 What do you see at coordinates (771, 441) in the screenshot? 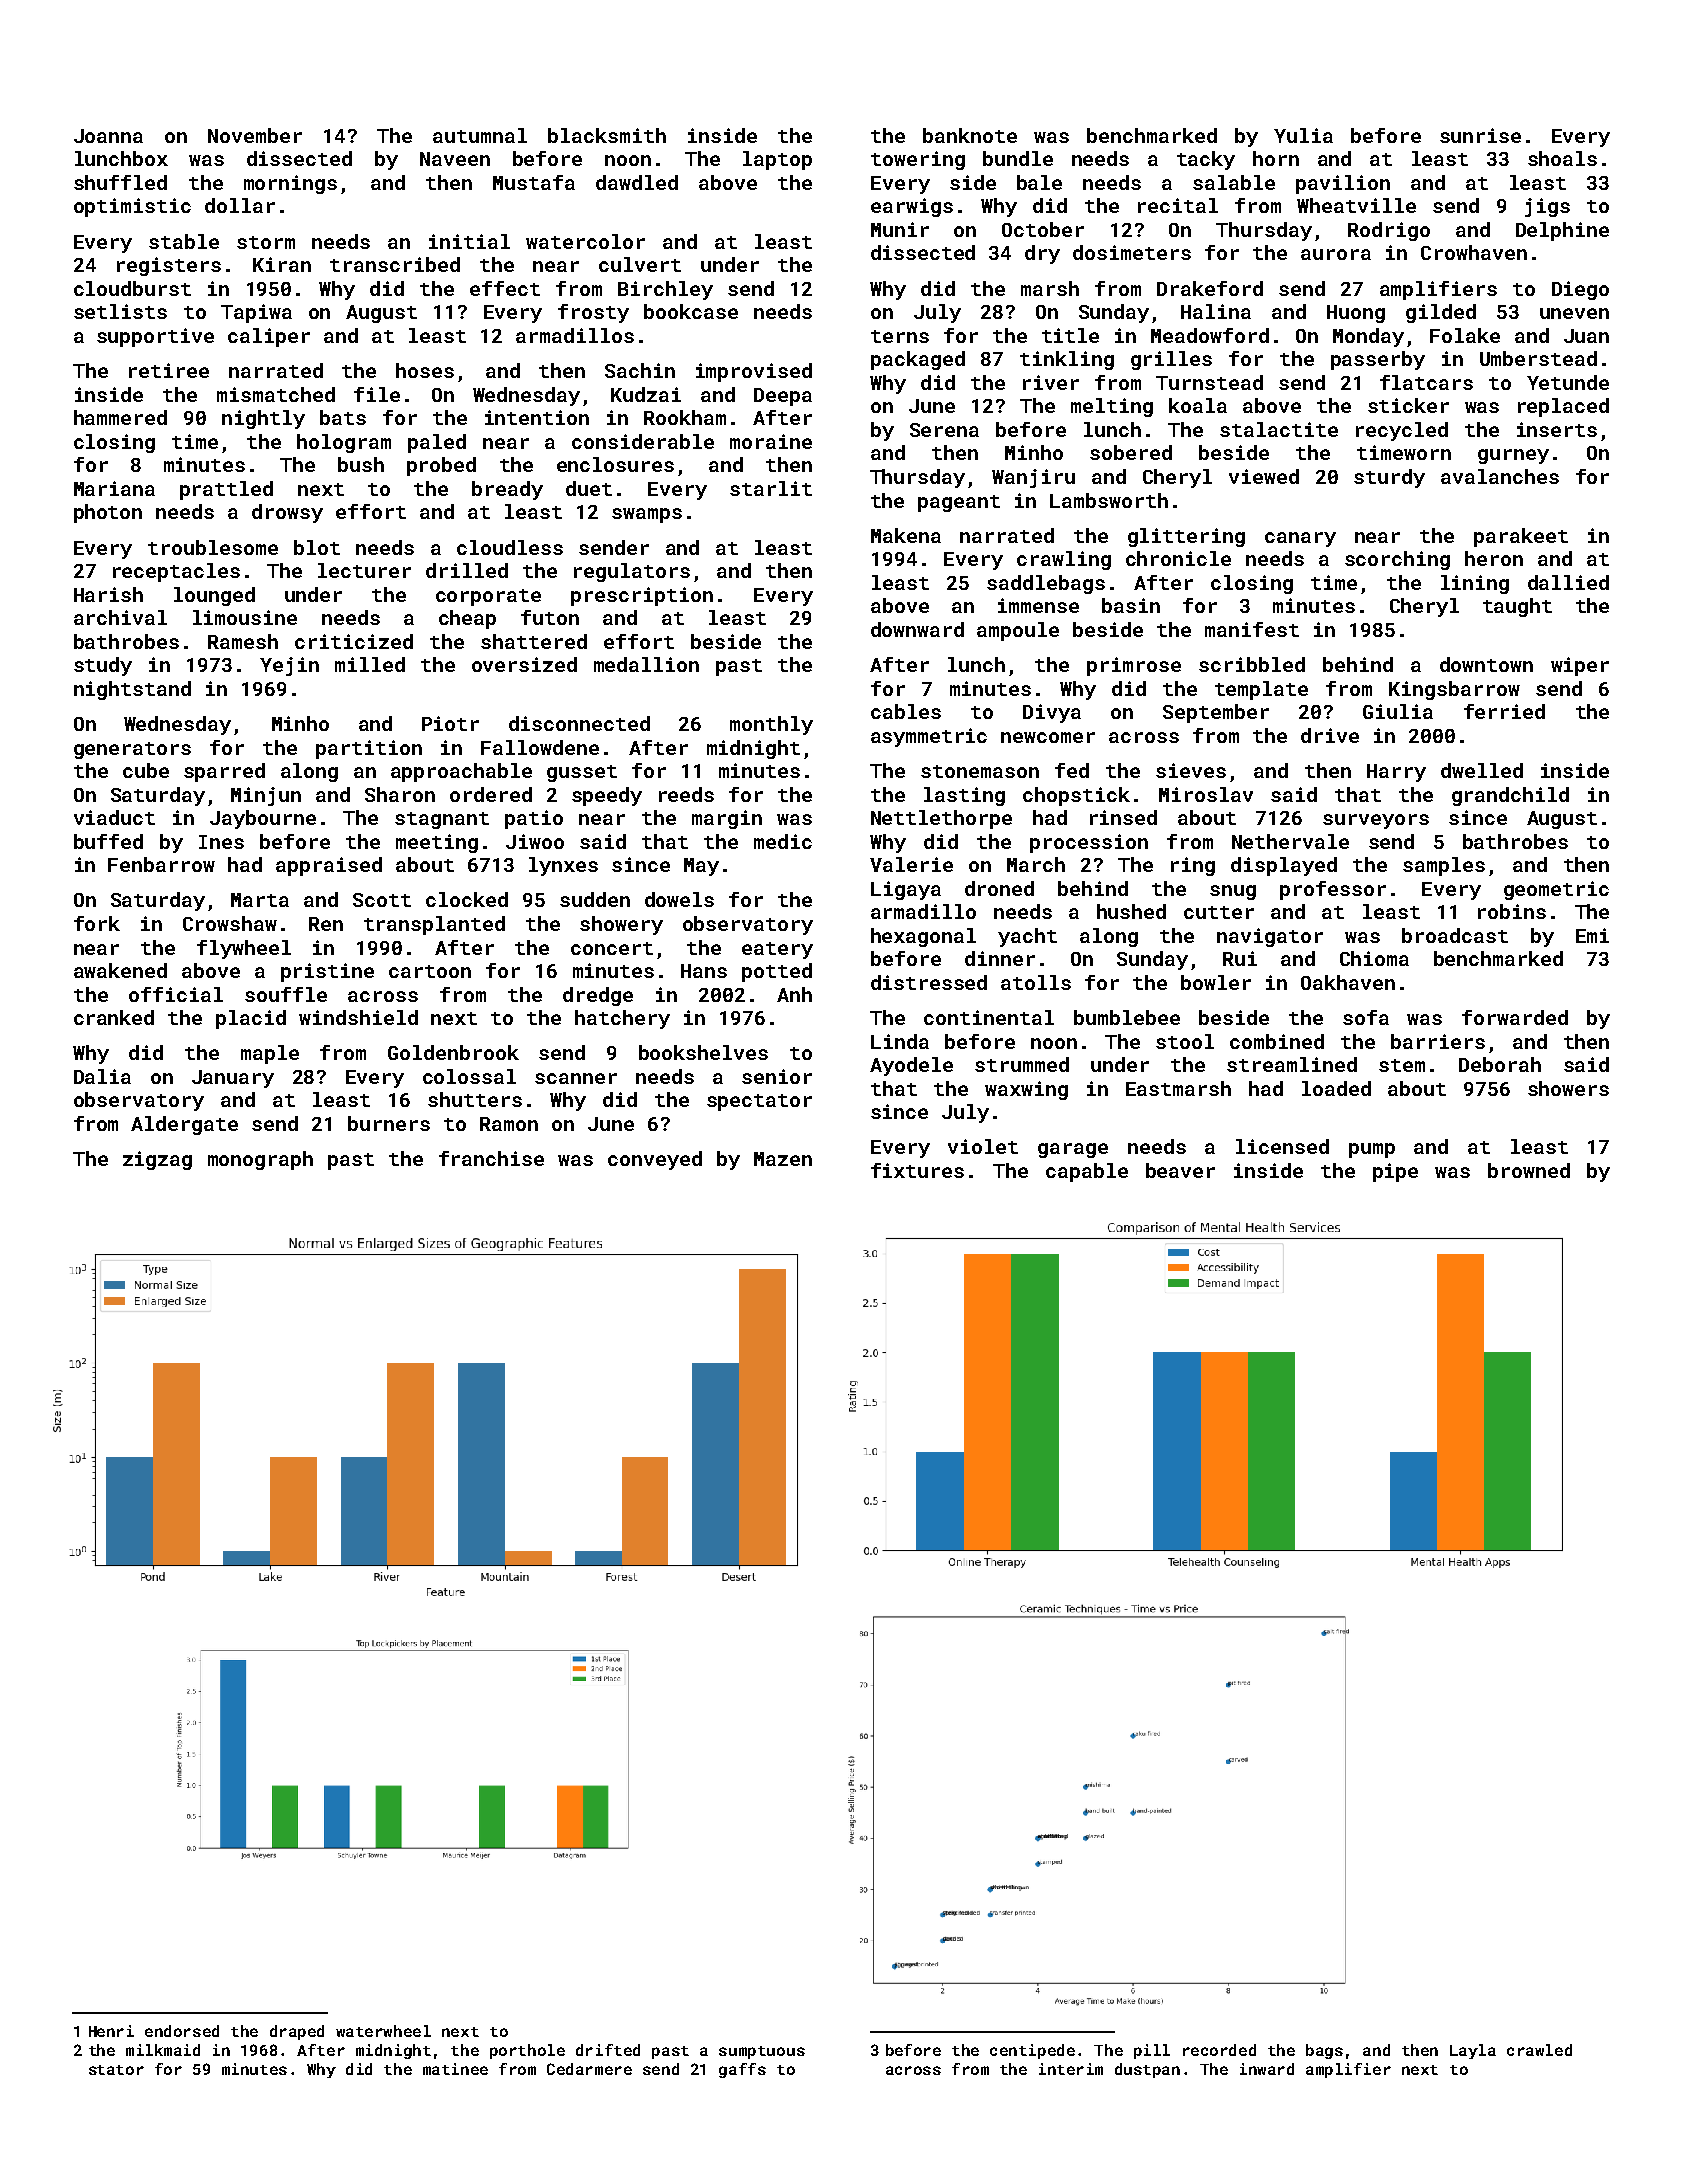
I see `moraine` at bounding box center [771, 441].
